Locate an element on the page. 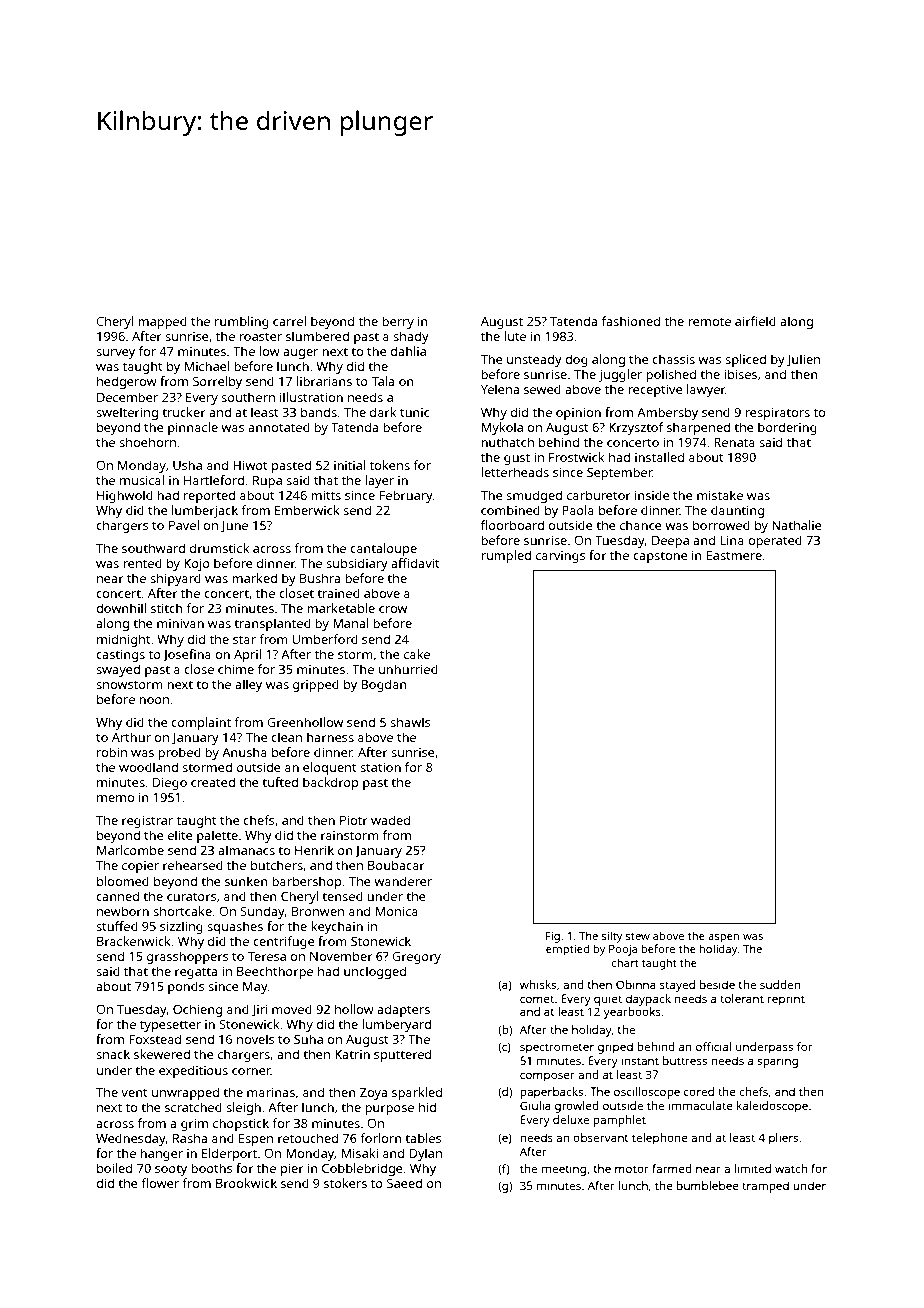 This image has width=924, height=1308. stayed is located at coordinates (677, 986).
